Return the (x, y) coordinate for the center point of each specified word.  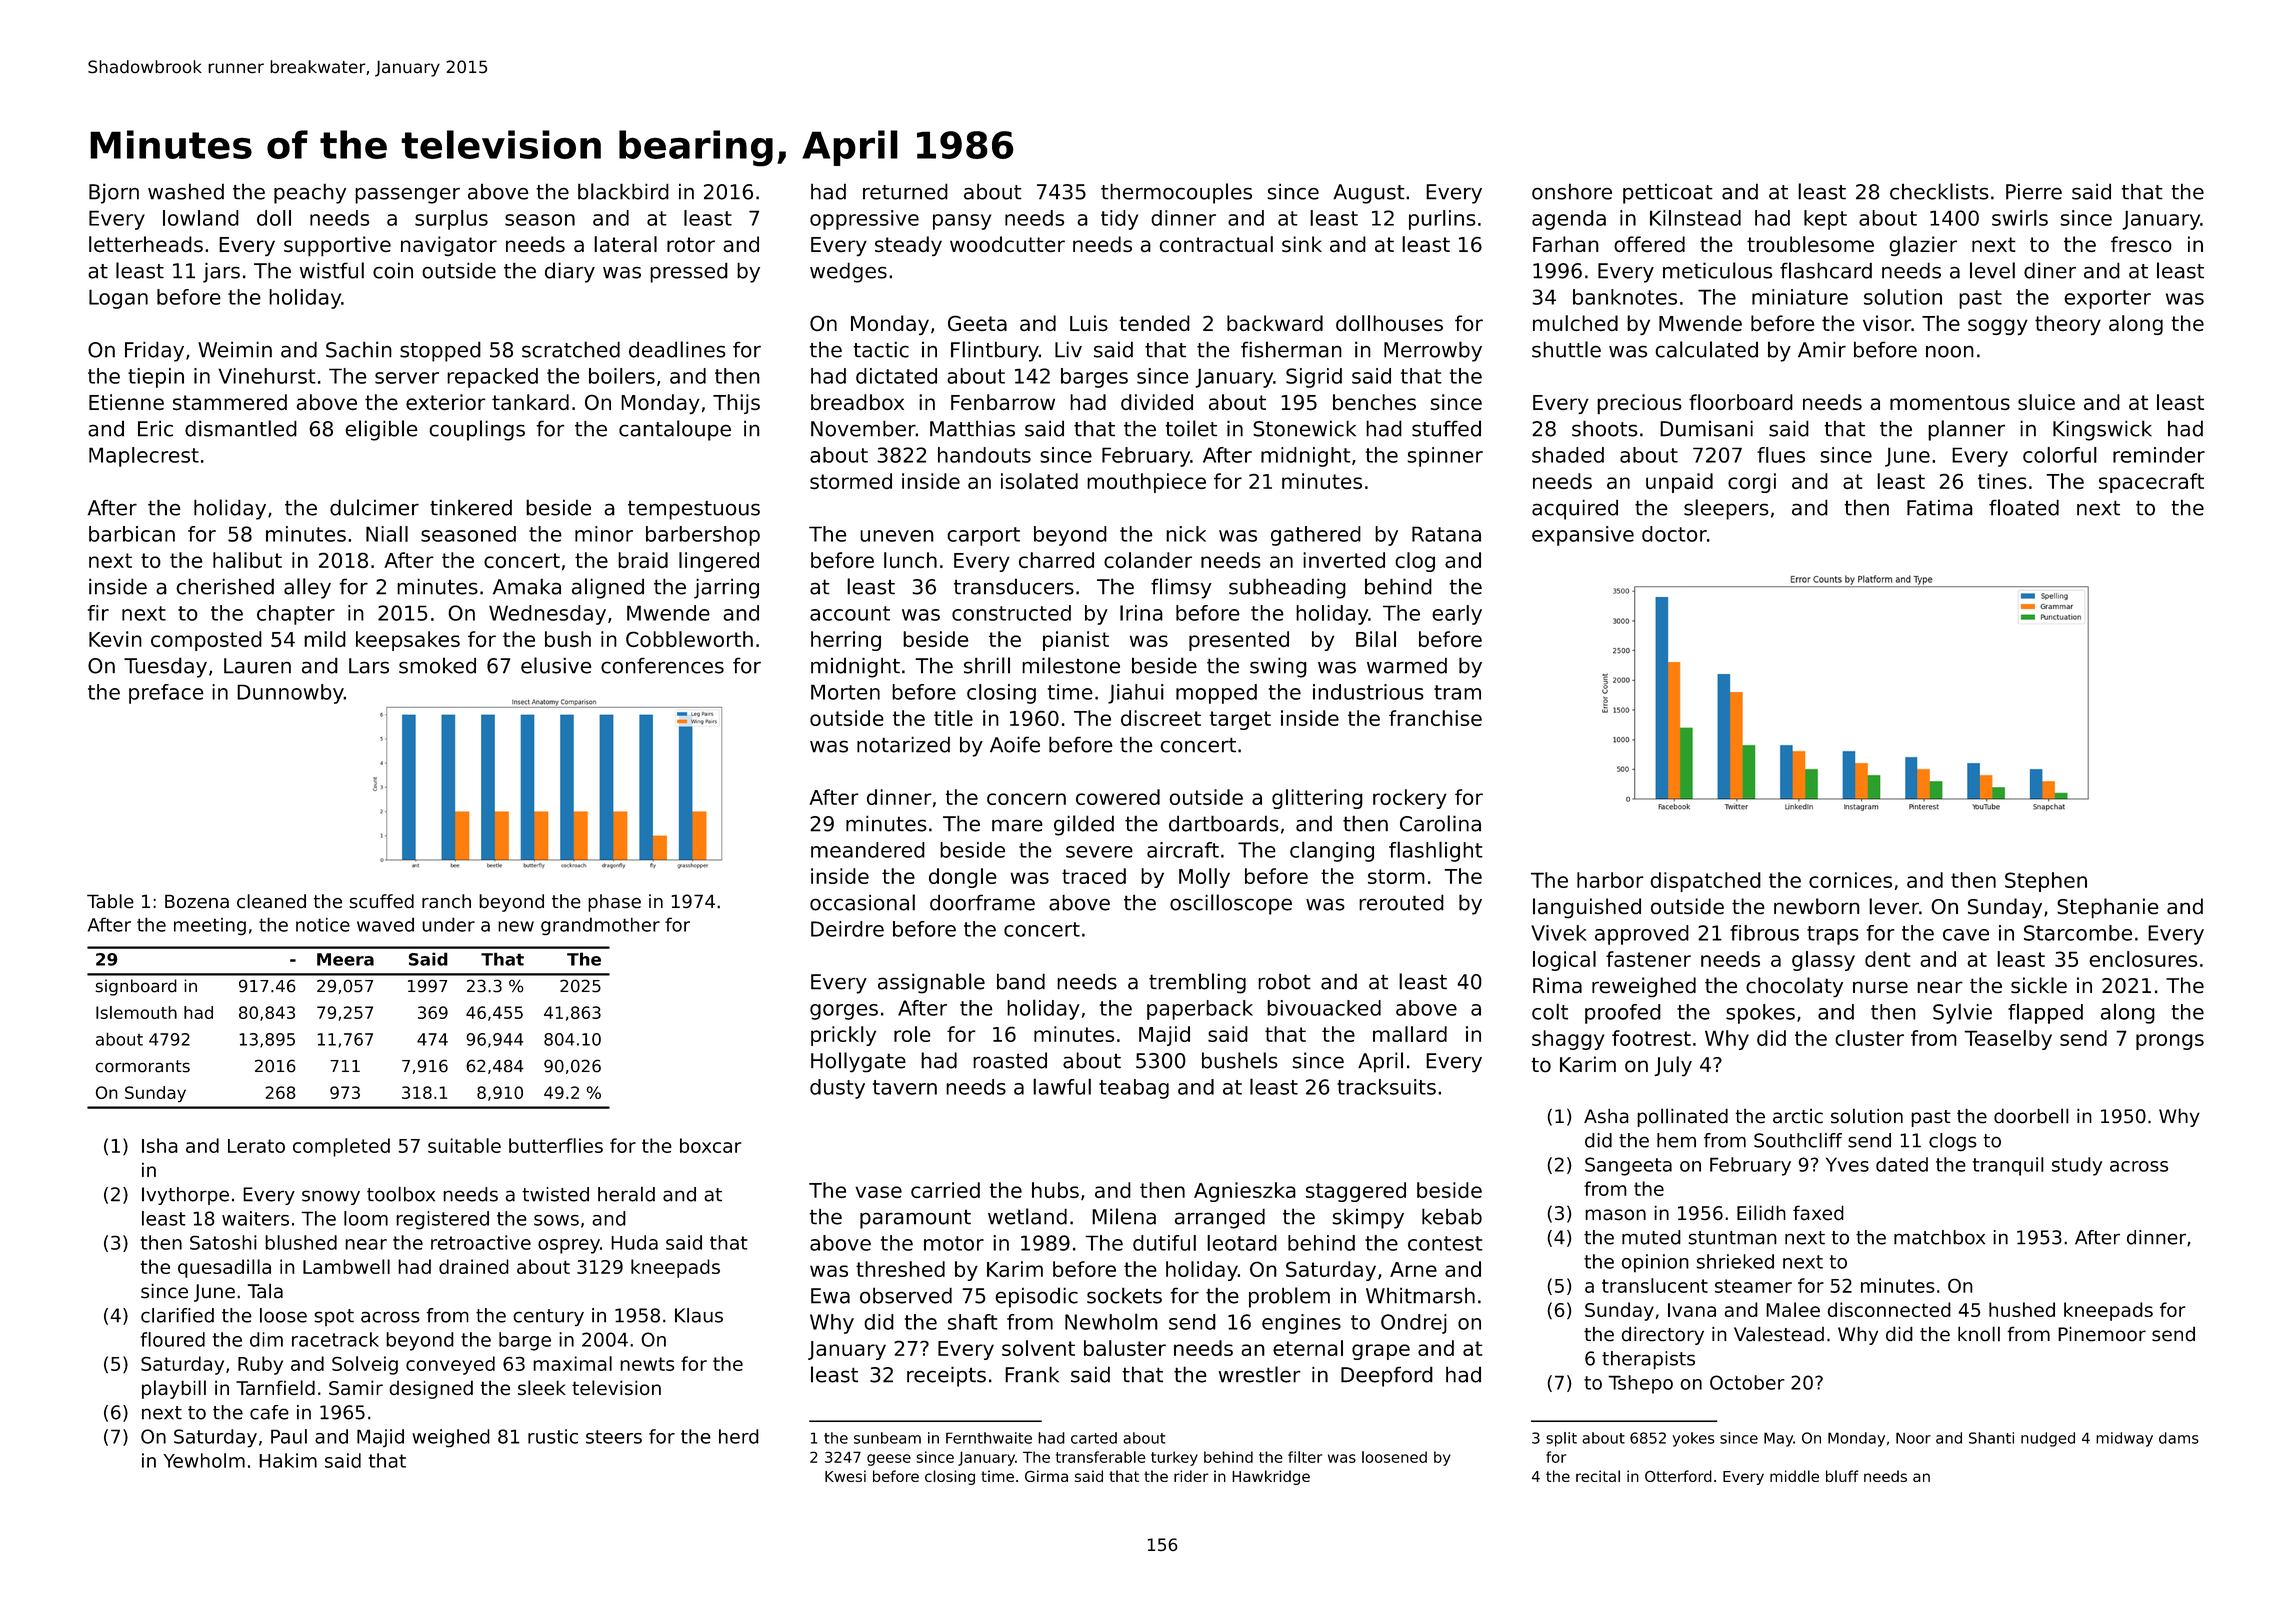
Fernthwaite (989, 1438)
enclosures (2143, 959)
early (1457, 615)
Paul (289, 1436)
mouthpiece (1146, 483)
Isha (160, 1145)
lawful (1062, 1086)
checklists (1939, 191)
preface (166, 694)
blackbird (623, 191)
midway (2124, 1439)
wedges (848, 272)
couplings (477, 430)
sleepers (1726, 509)
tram (1457, 692)
